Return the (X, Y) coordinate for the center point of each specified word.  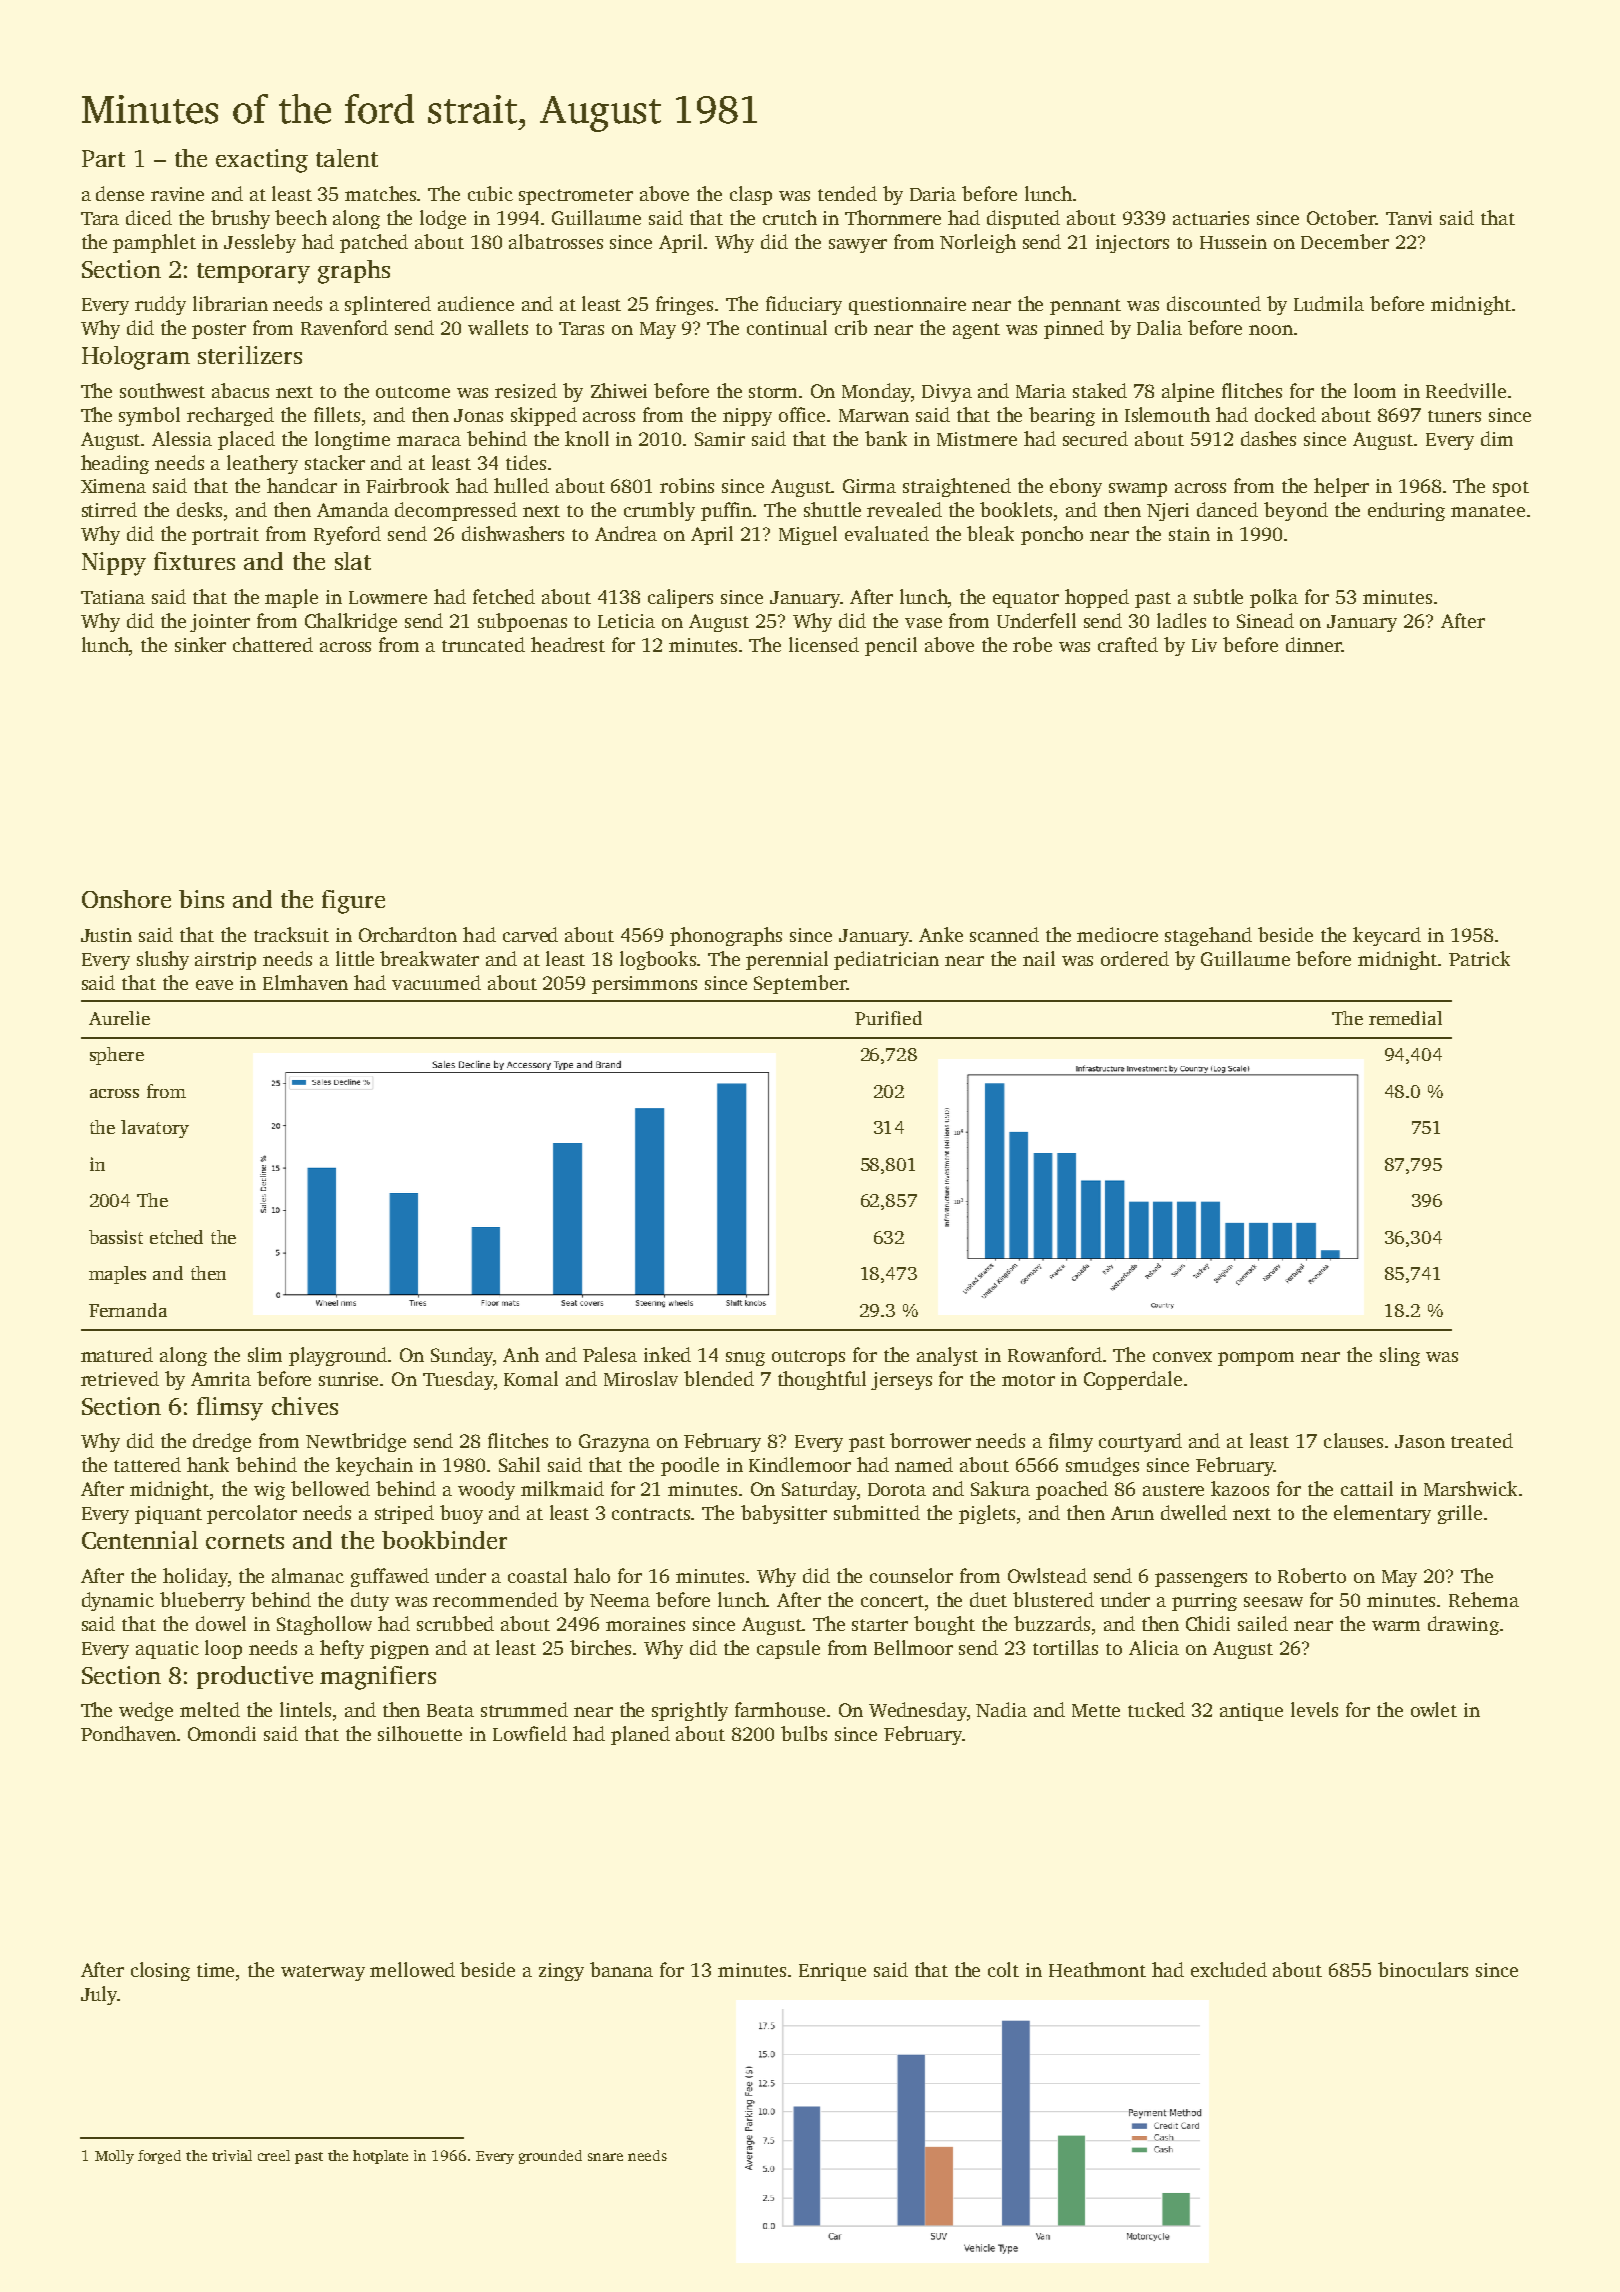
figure (353, 902)
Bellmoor (913, 1647)
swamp (1138, 490)
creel (274, 2155)
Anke (941, 934)
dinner (1314, 644)
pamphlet (154, 243)
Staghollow (324, 1625)
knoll (587, 438)
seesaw (1273, 1602)
